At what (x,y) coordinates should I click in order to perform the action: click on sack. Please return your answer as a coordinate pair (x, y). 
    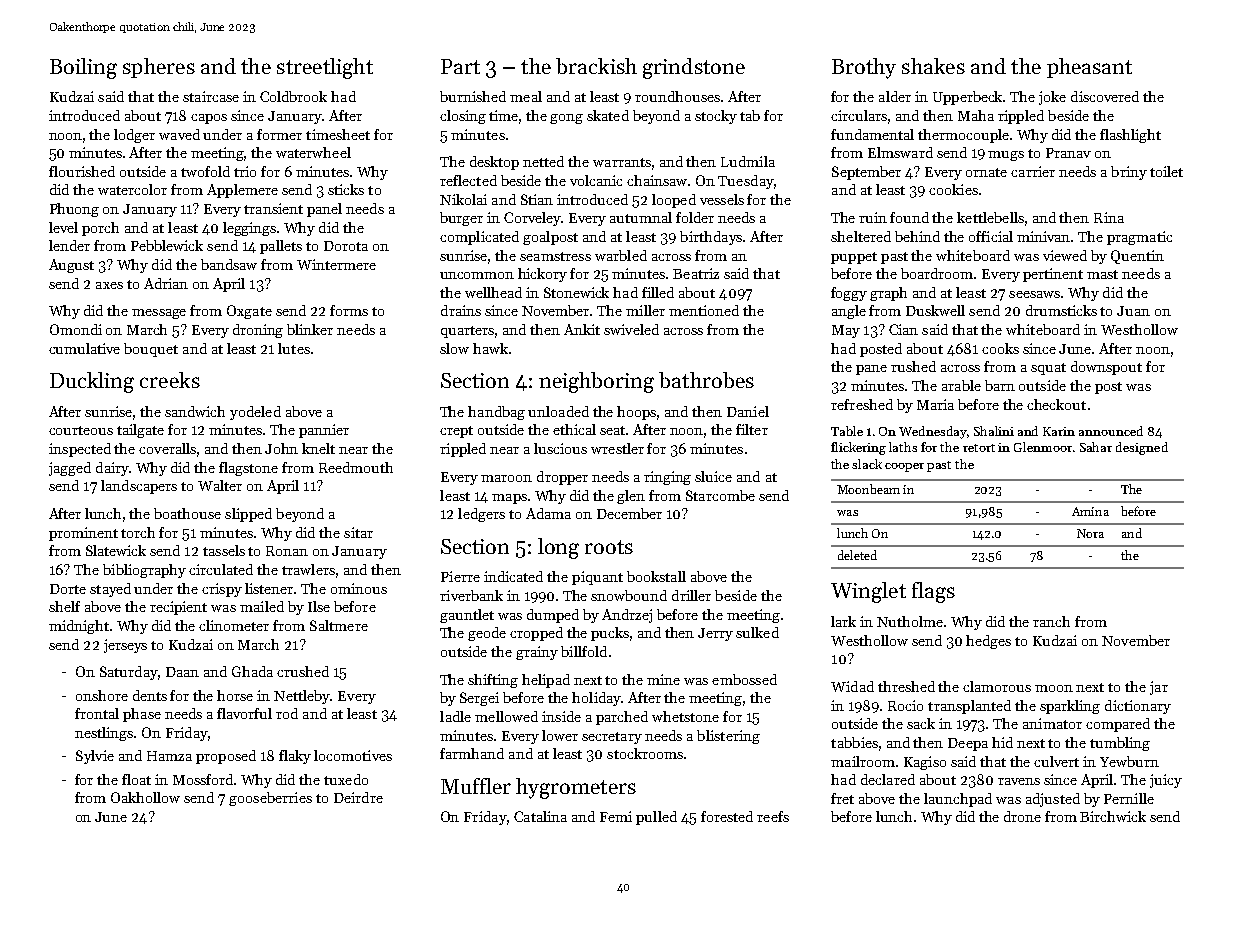
    Looking at the image, I should click on (921, 723).
